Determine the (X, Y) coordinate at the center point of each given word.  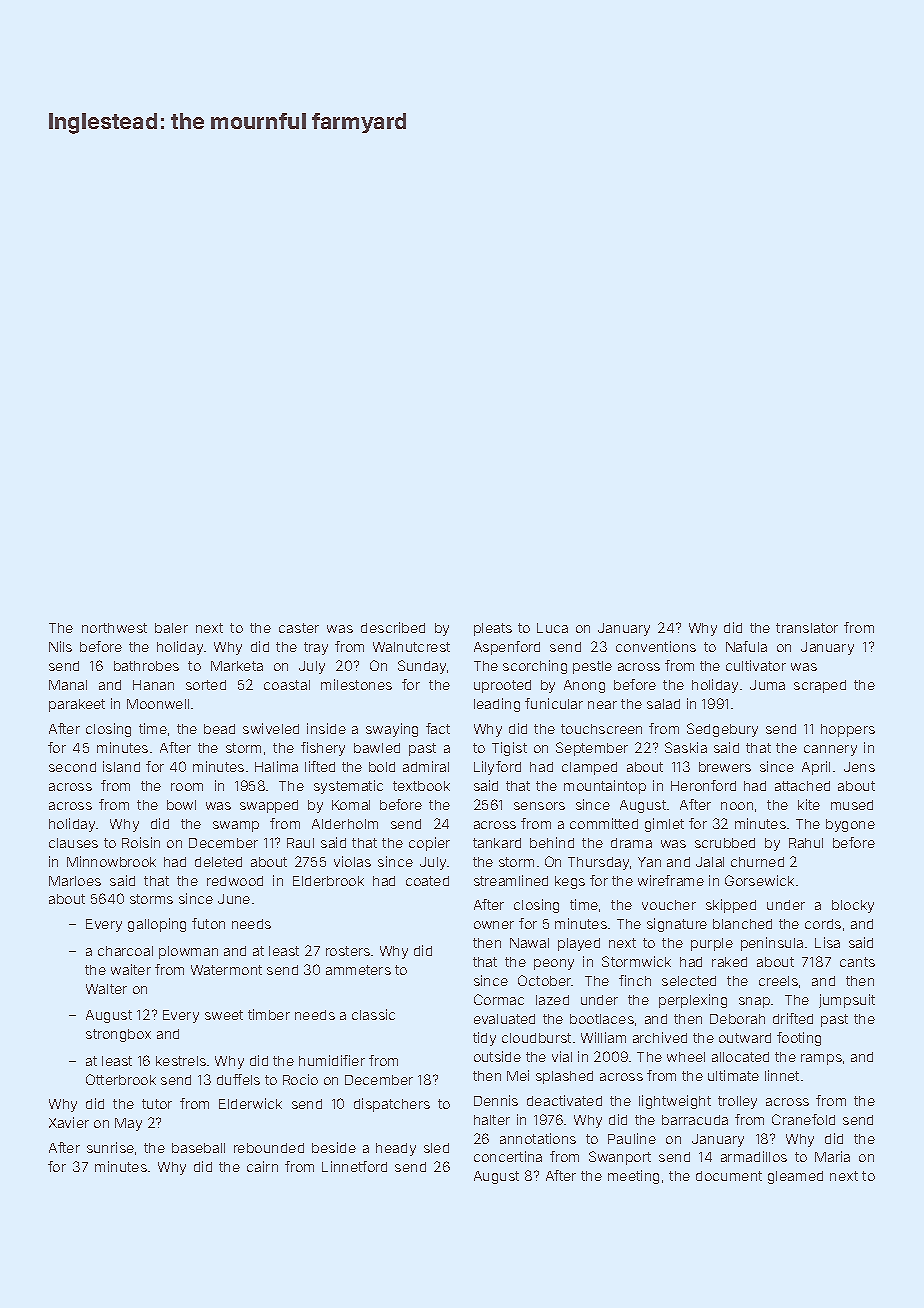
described (393, 627)
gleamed (795, 1177)
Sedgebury (722, 730)
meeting (633, 1177)
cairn (262, 1166)
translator (807, 628)
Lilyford (497, 768)
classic (373, 1014)
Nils (60, 646)
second (72, 767)
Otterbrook (121, 1079)
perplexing (693, 1001)
